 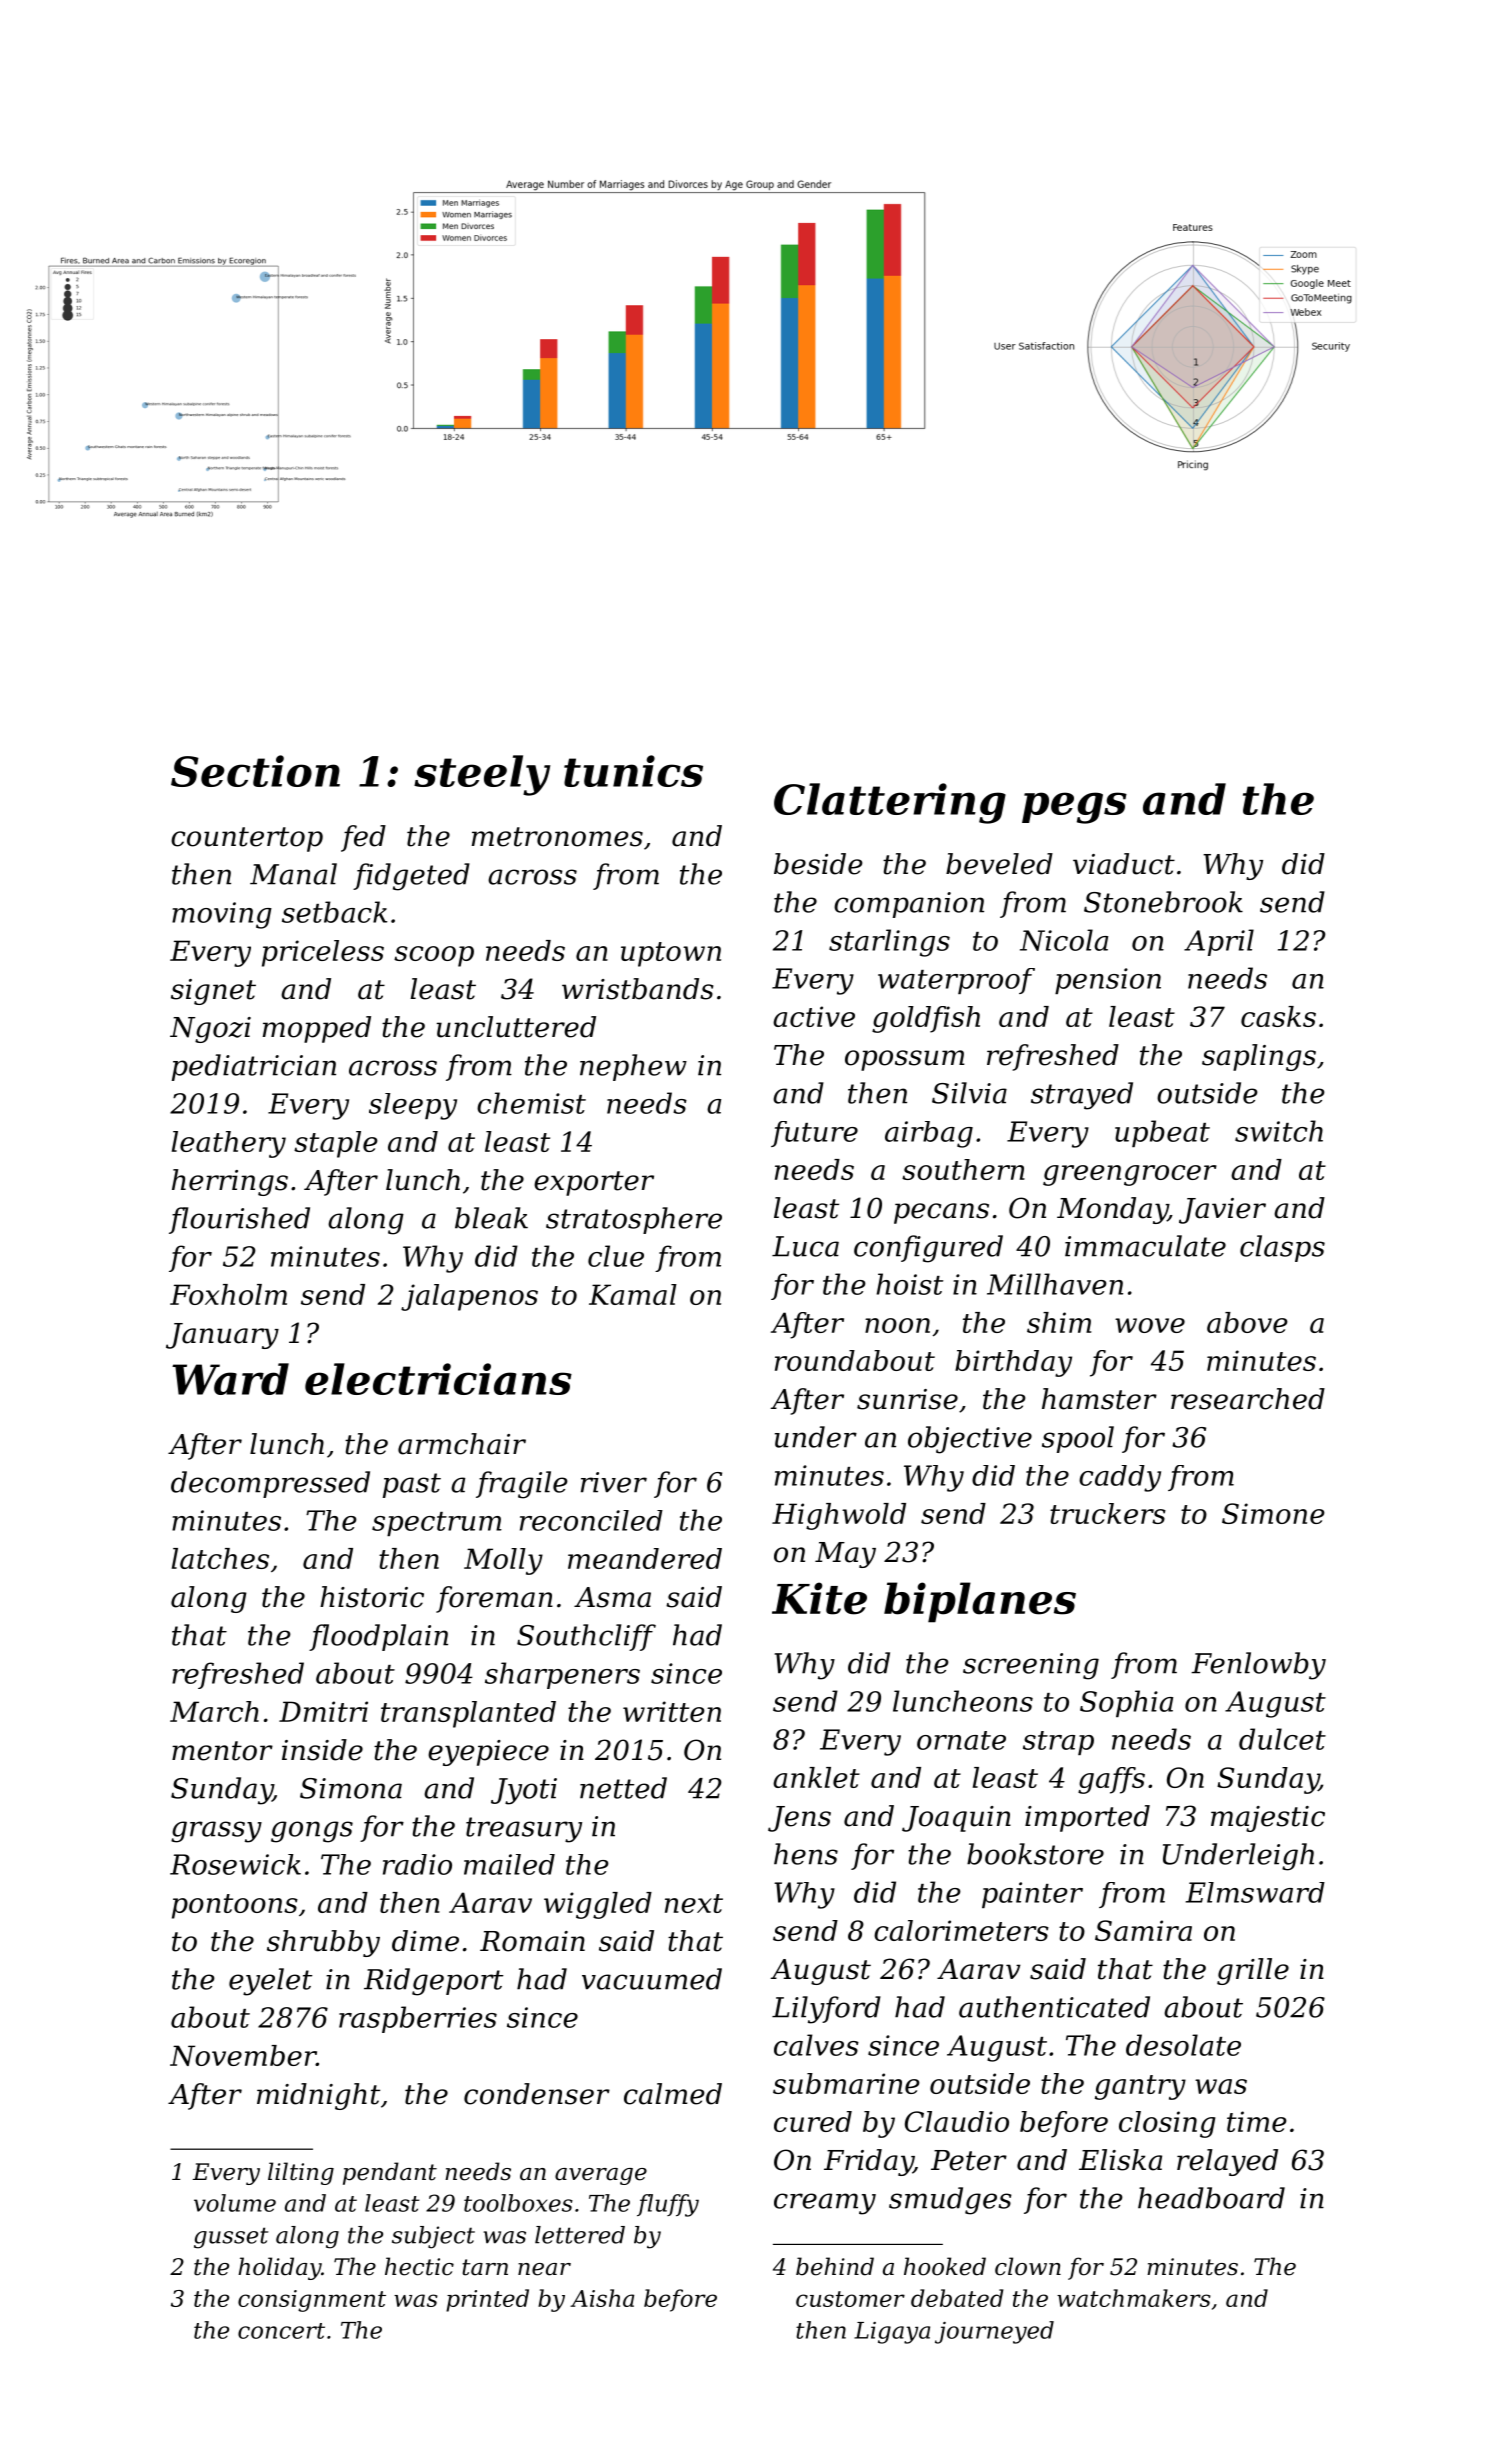 I want to click on leathery, so click(x=229, y=1144).
